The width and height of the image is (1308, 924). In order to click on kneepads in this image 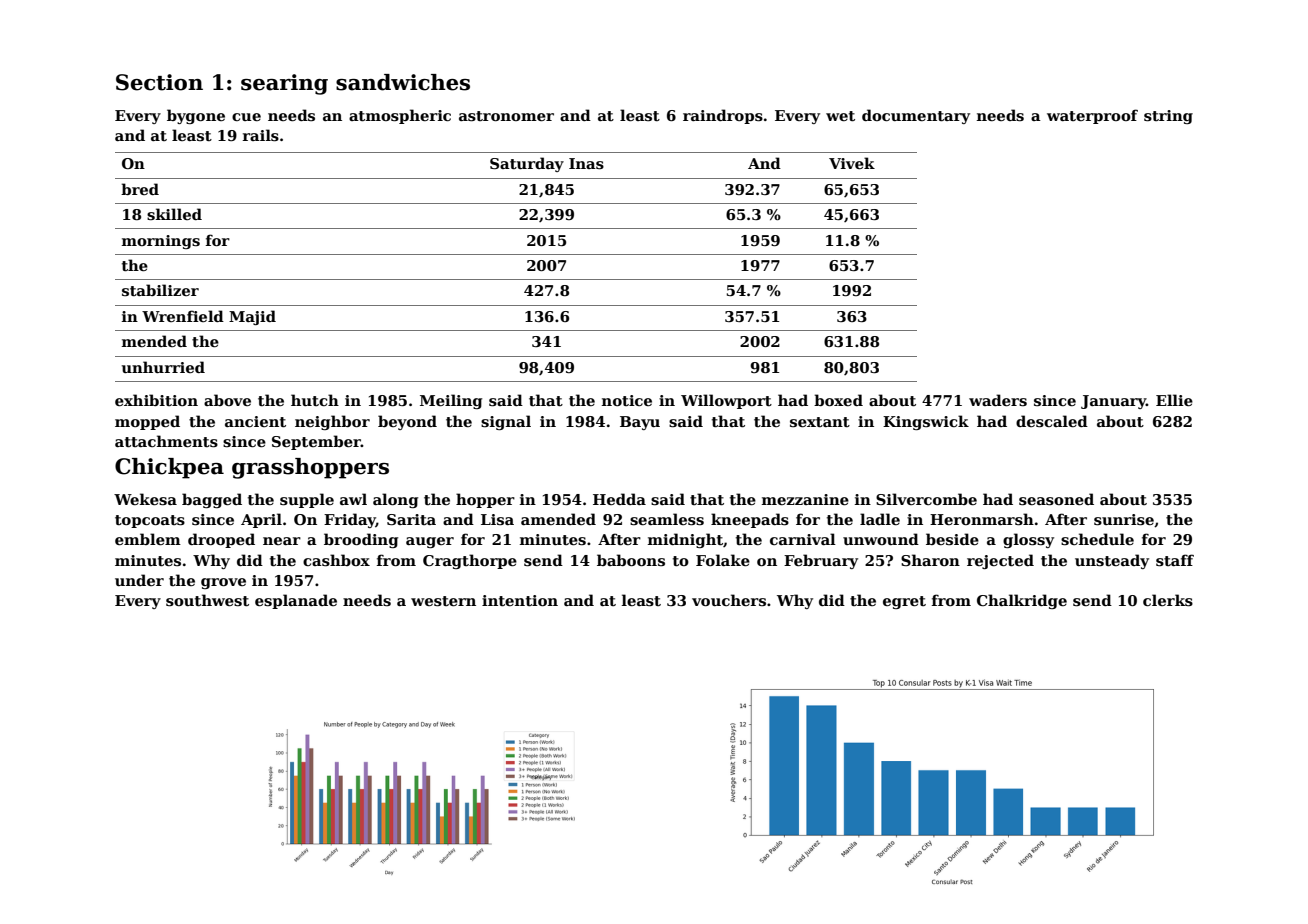, I will do `click(750, 520)`.
